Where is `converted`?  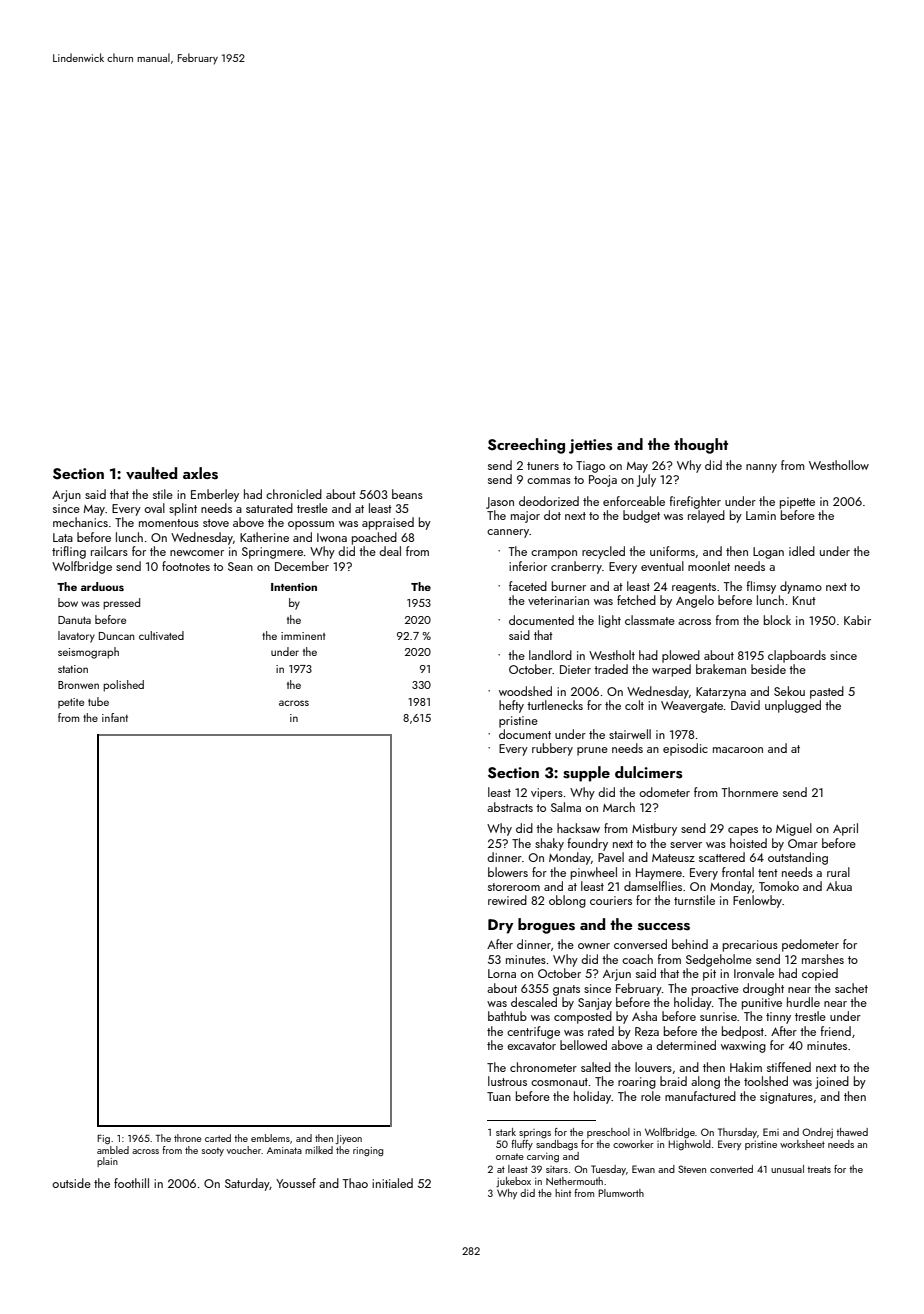 converted is located at coordinates (731, 1169).
